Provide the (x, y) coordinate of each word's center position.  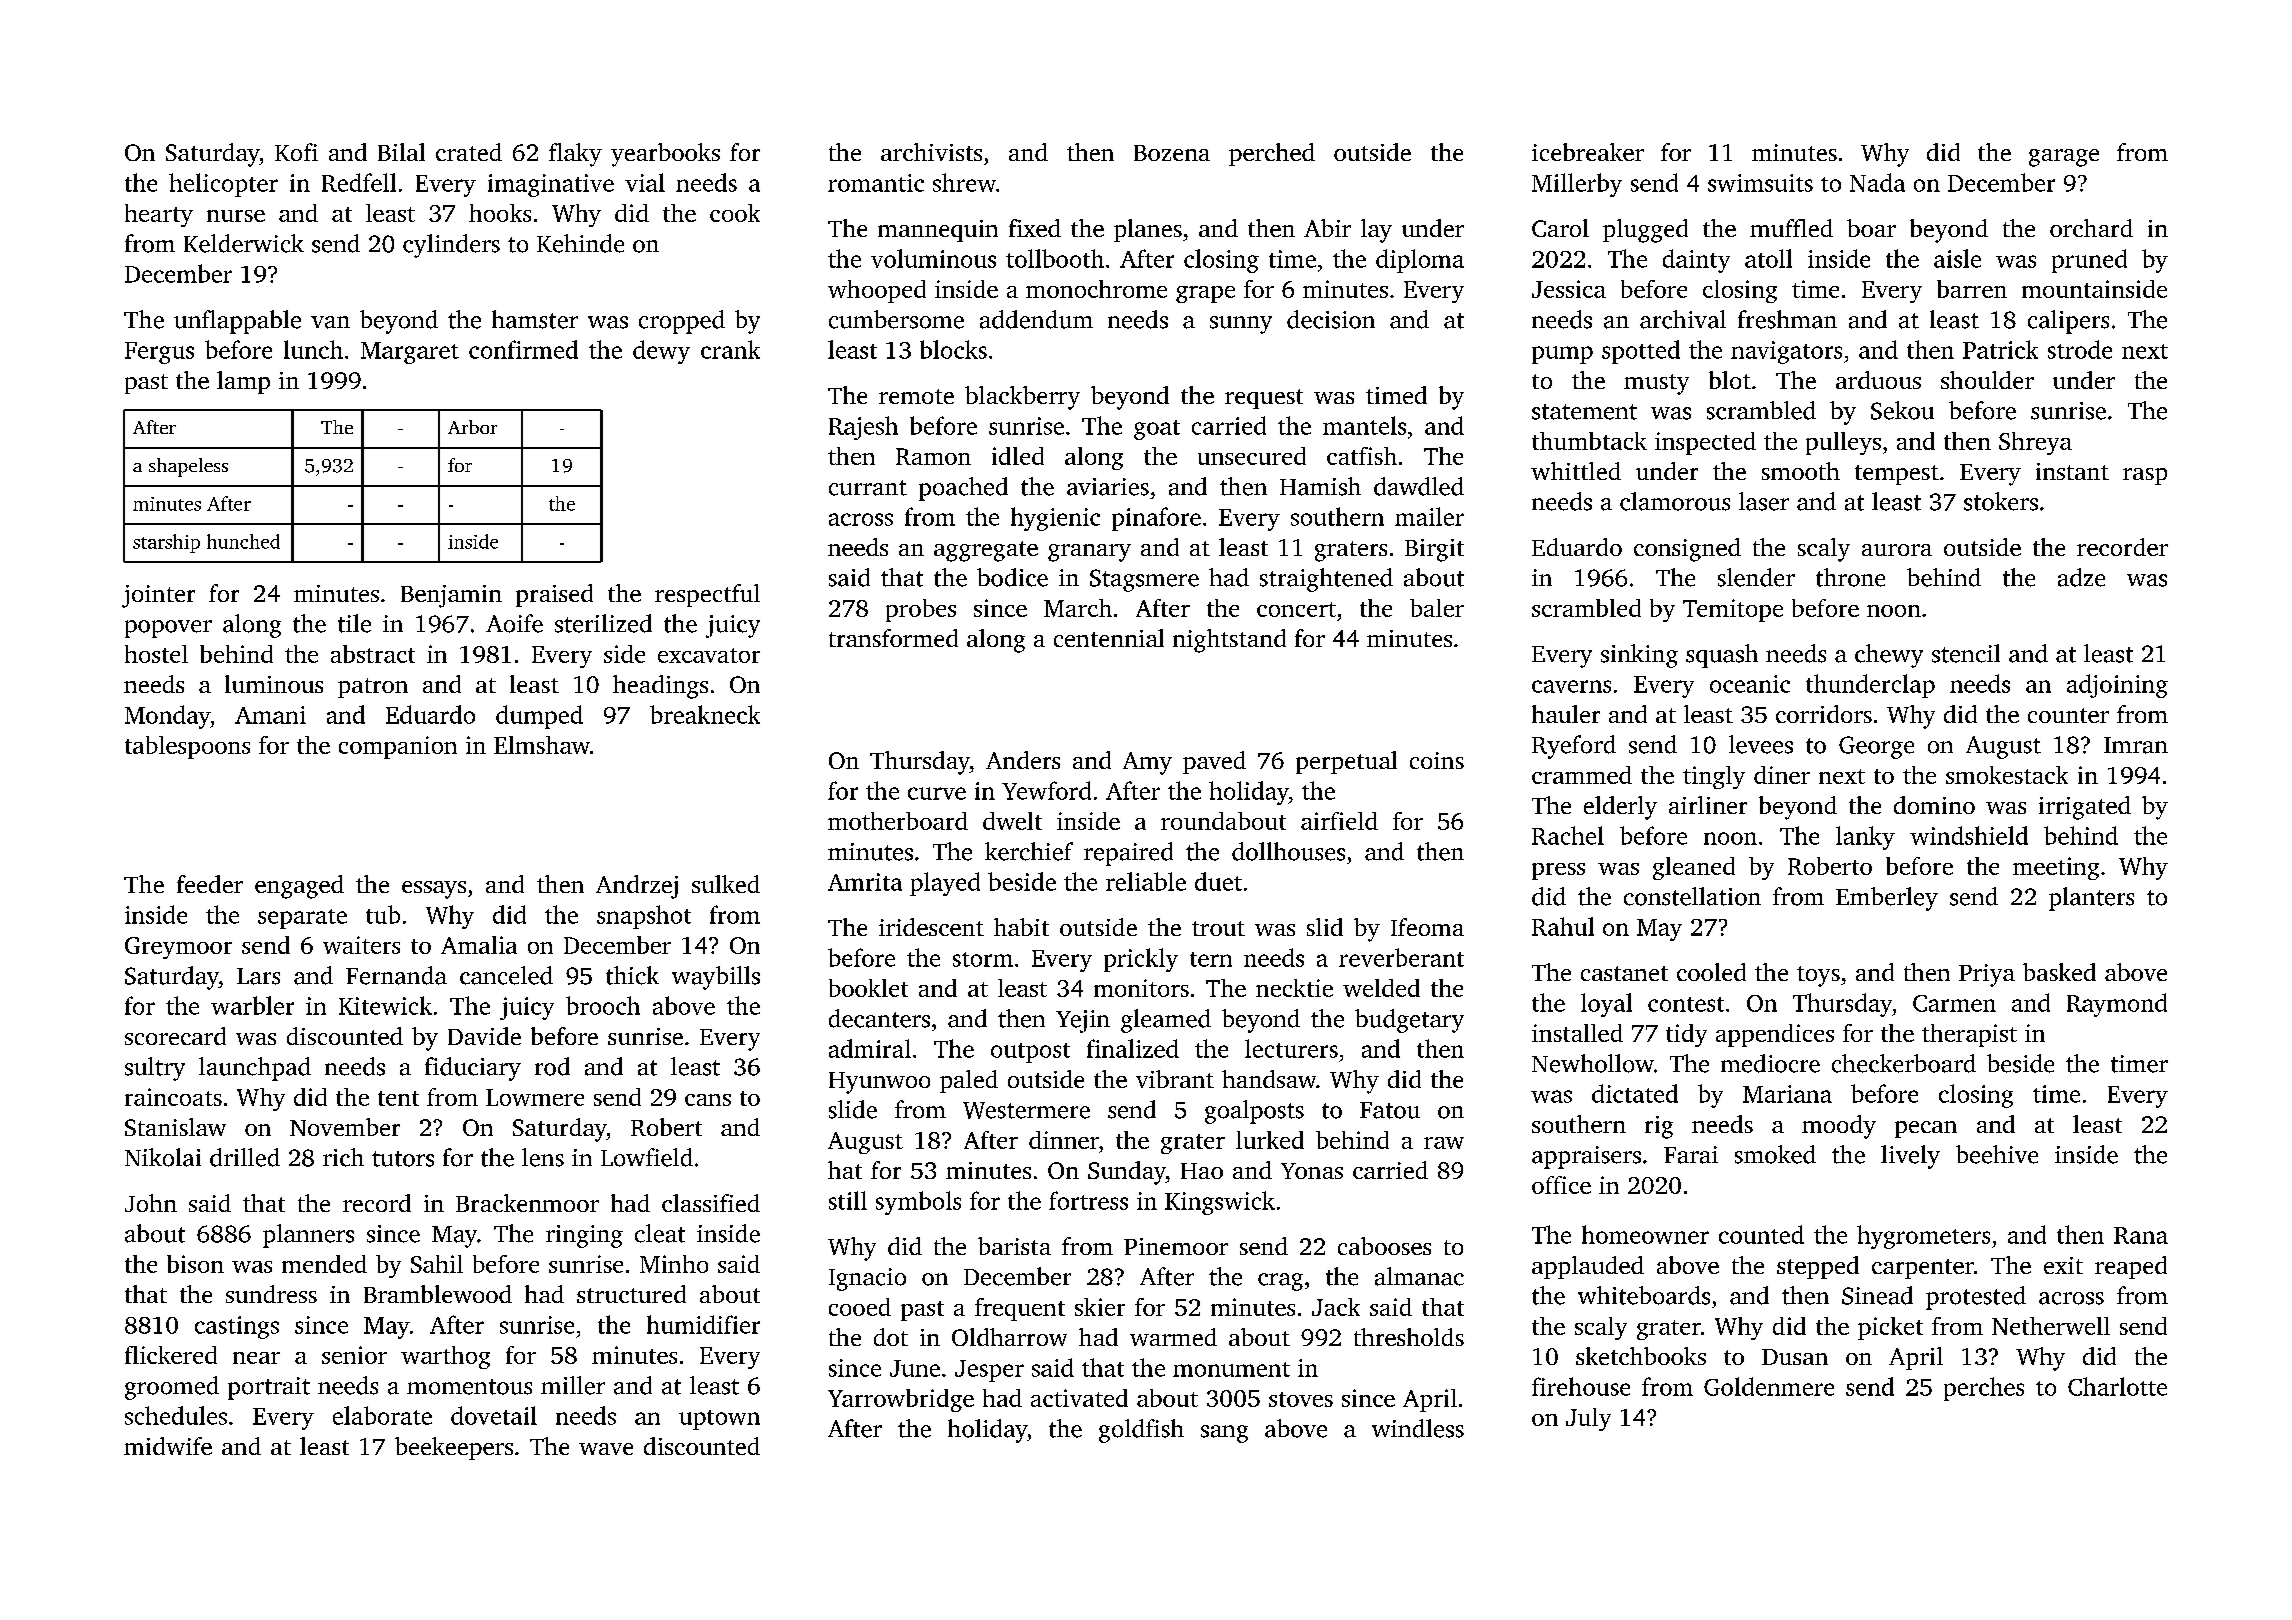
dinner (1064, 1140)
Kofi (296, 152)
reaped (2131, 1267)
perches (1984, 1389)
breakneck (705, 714)
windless (1418, 1428)
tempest (1897, 475)
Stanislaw (175, 1127)
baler (1437, 608)
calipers (2068, 322)
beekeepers (454, 1448)
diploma (1420, 261)
